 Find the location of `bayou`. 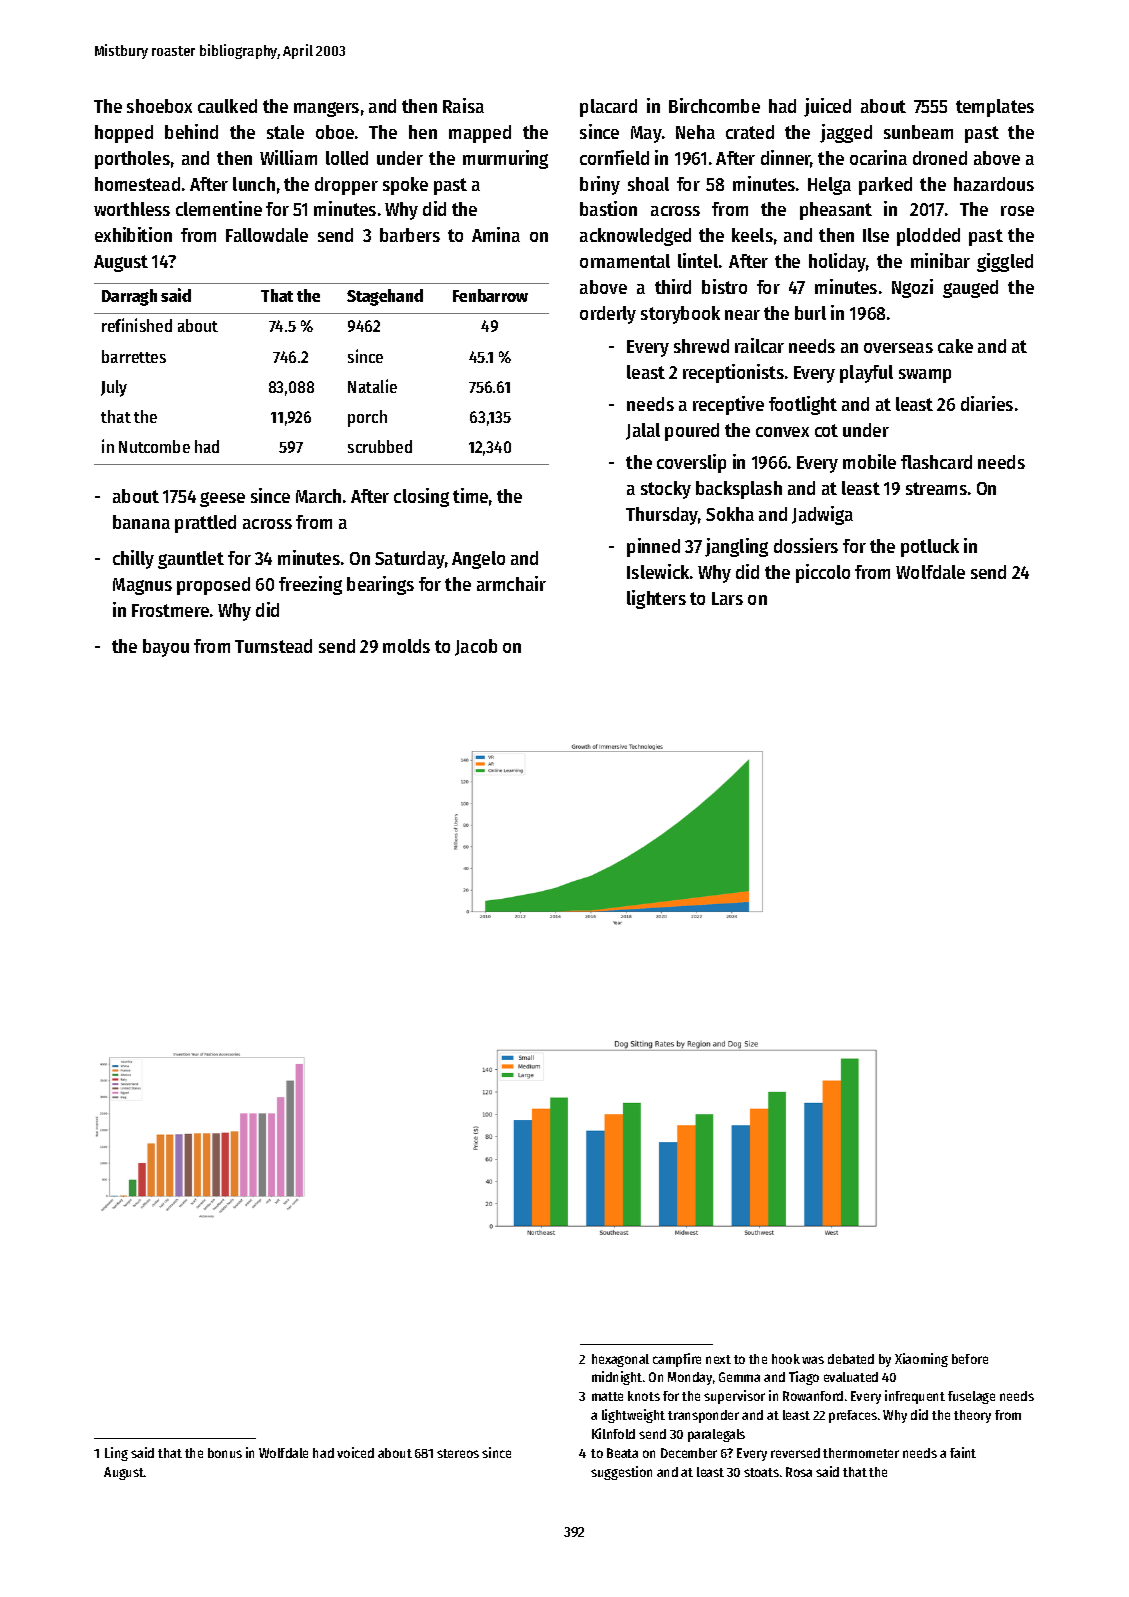

bayou is located at coordinates (166, 648).
